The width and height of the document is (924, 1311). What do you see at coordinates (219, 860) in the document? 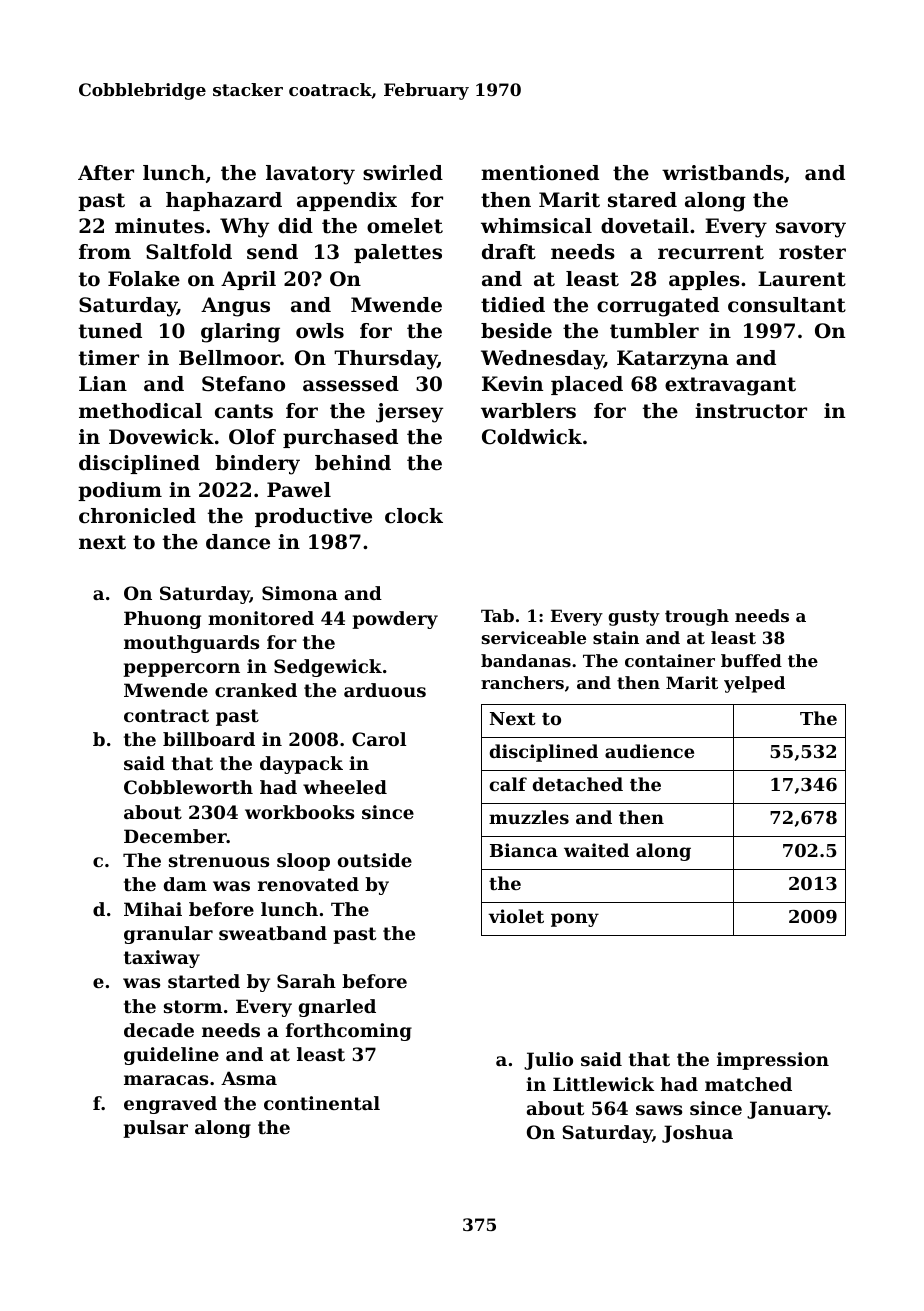
I see `strenuous` at bounding box center [219, 860].
